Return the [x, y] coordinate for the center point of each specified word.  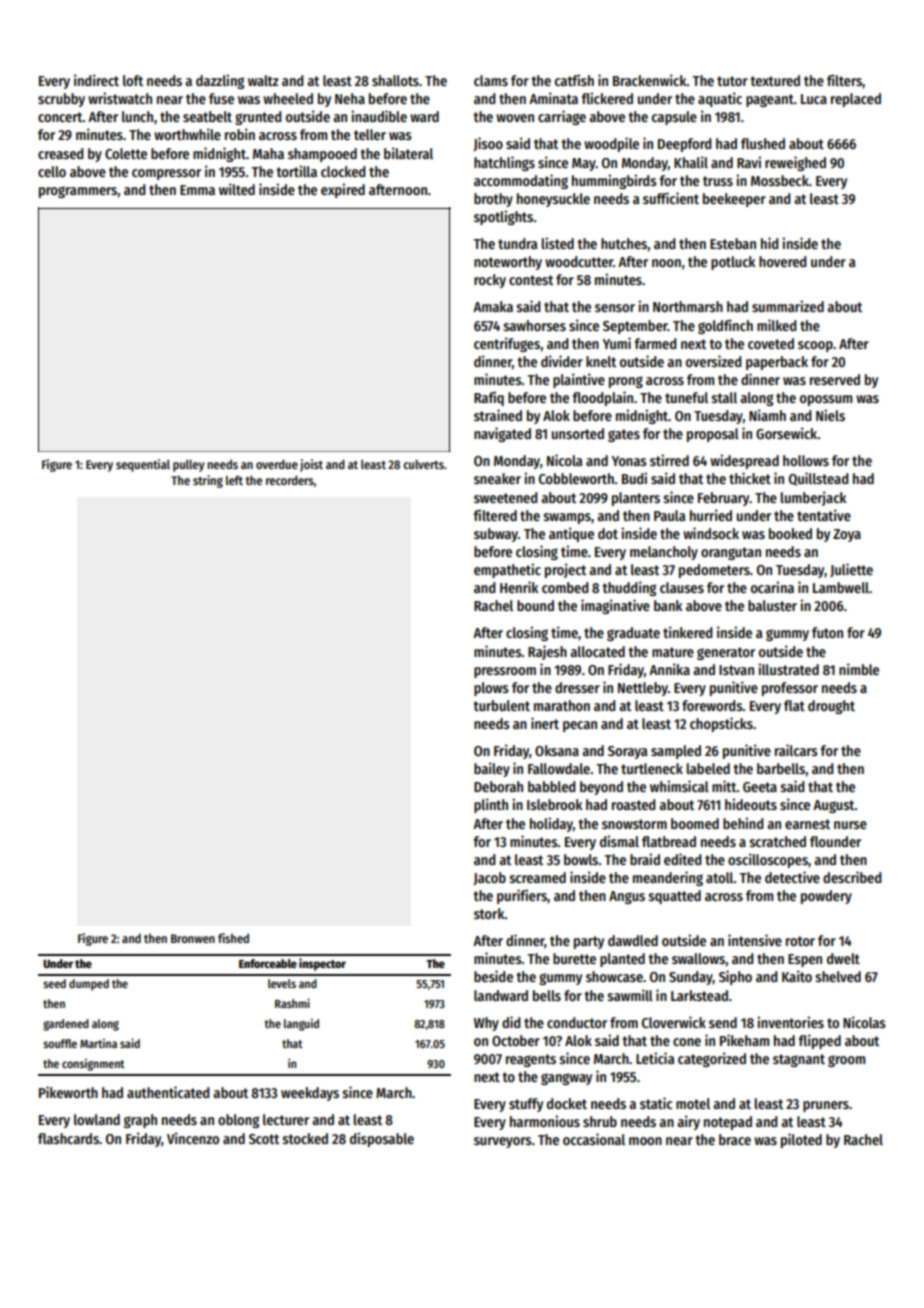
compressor [166, 174]
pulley [188, 466]
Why [486, 1024]
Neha [350, 98]
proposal [713, 435]
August [834, 806]
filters [844, 80]
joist [311, 465]
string [208, 481]
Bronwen [193, 938]
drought [831, 707]
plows [491, 689]
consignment [93, 1064]
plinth [491, 805]
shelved [838, 976]
